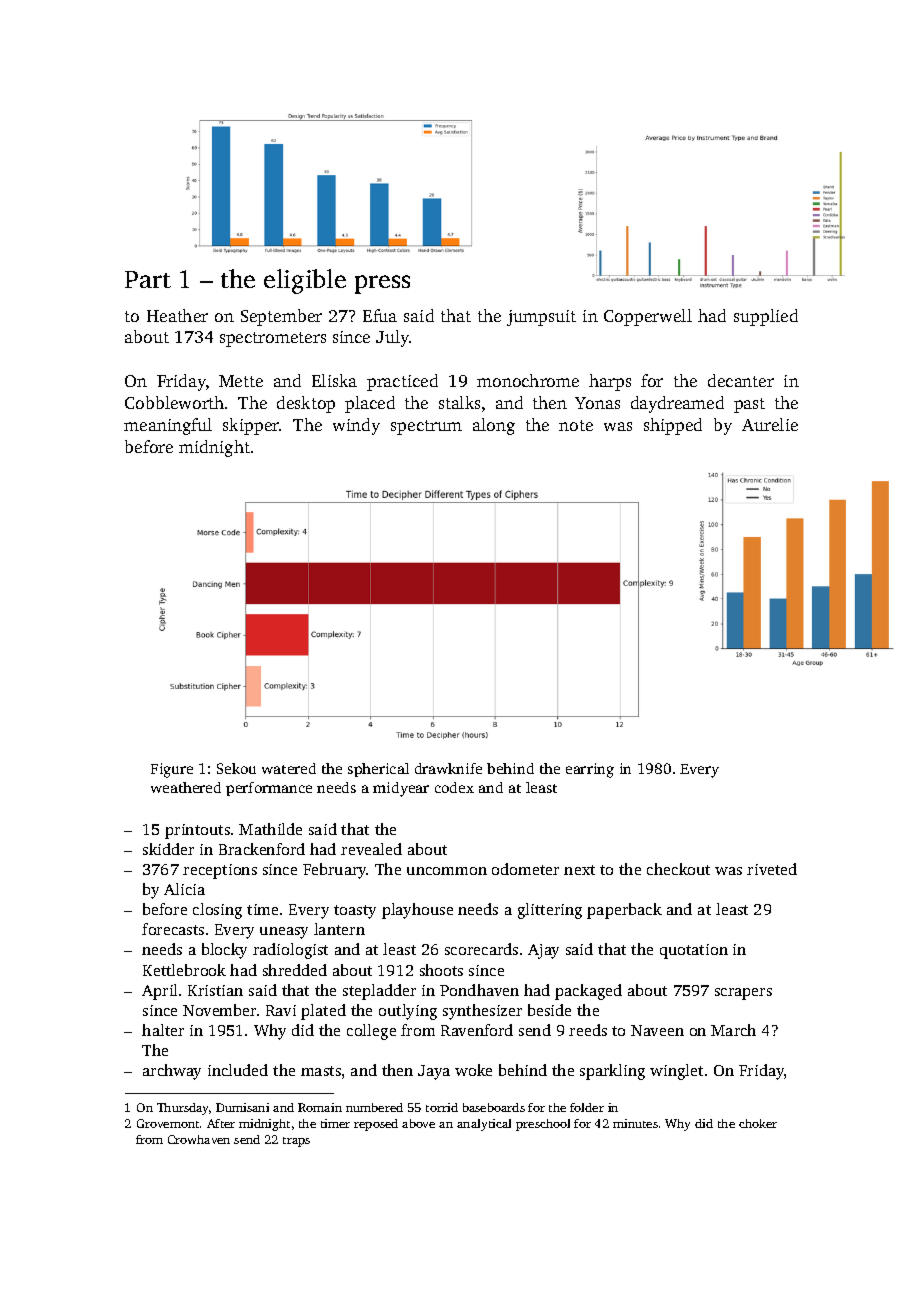 This page has width=924, height=1311. What do you see at coordinates (448, 768) in the page?
I see `drawknife` at bounding box center [448, 768].
